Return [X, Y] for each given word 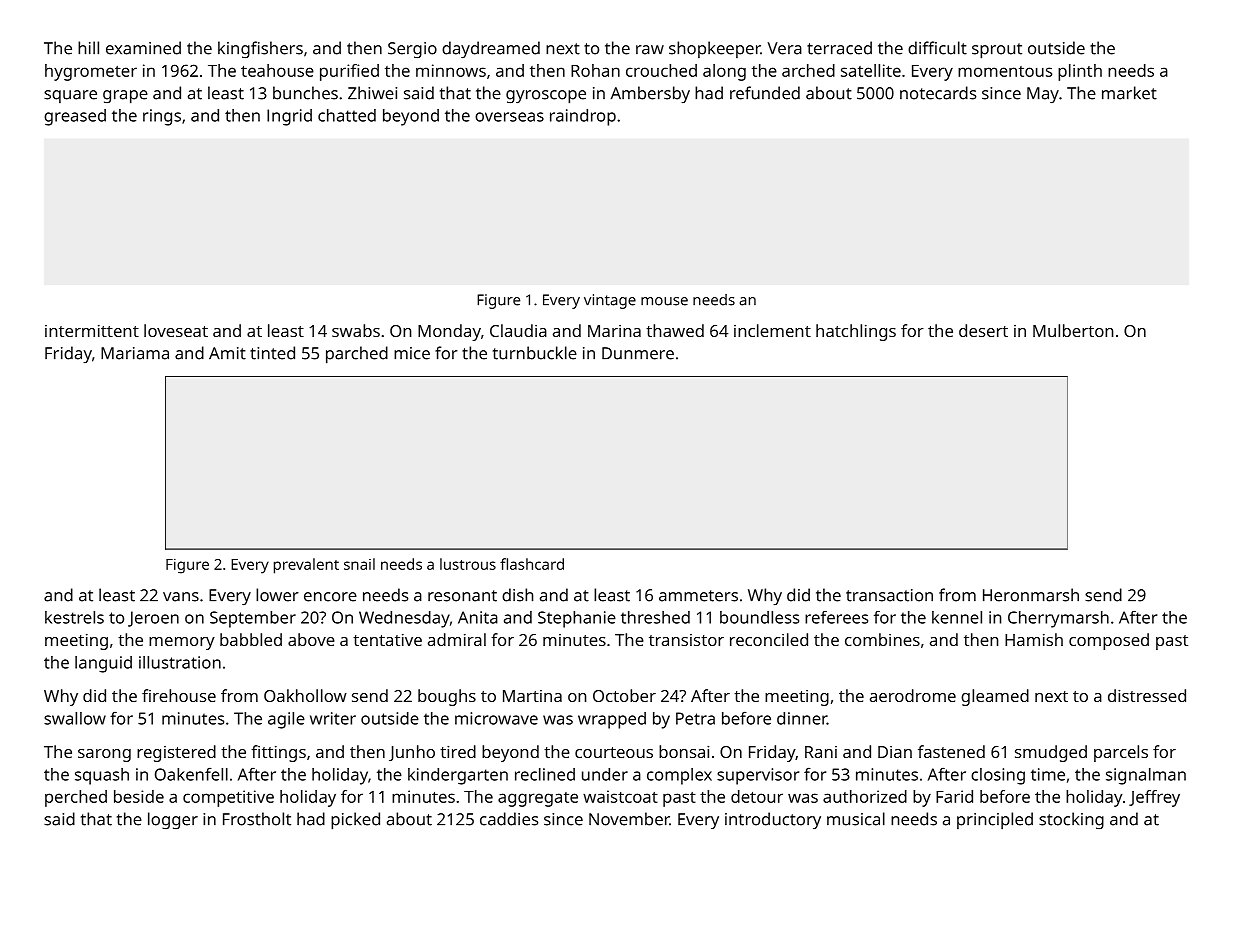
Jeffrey [1154, 798]
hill [88, 48]
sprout [997, 51]
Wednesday [404, 619]
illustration [180, 662]
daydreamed [491, 49]
